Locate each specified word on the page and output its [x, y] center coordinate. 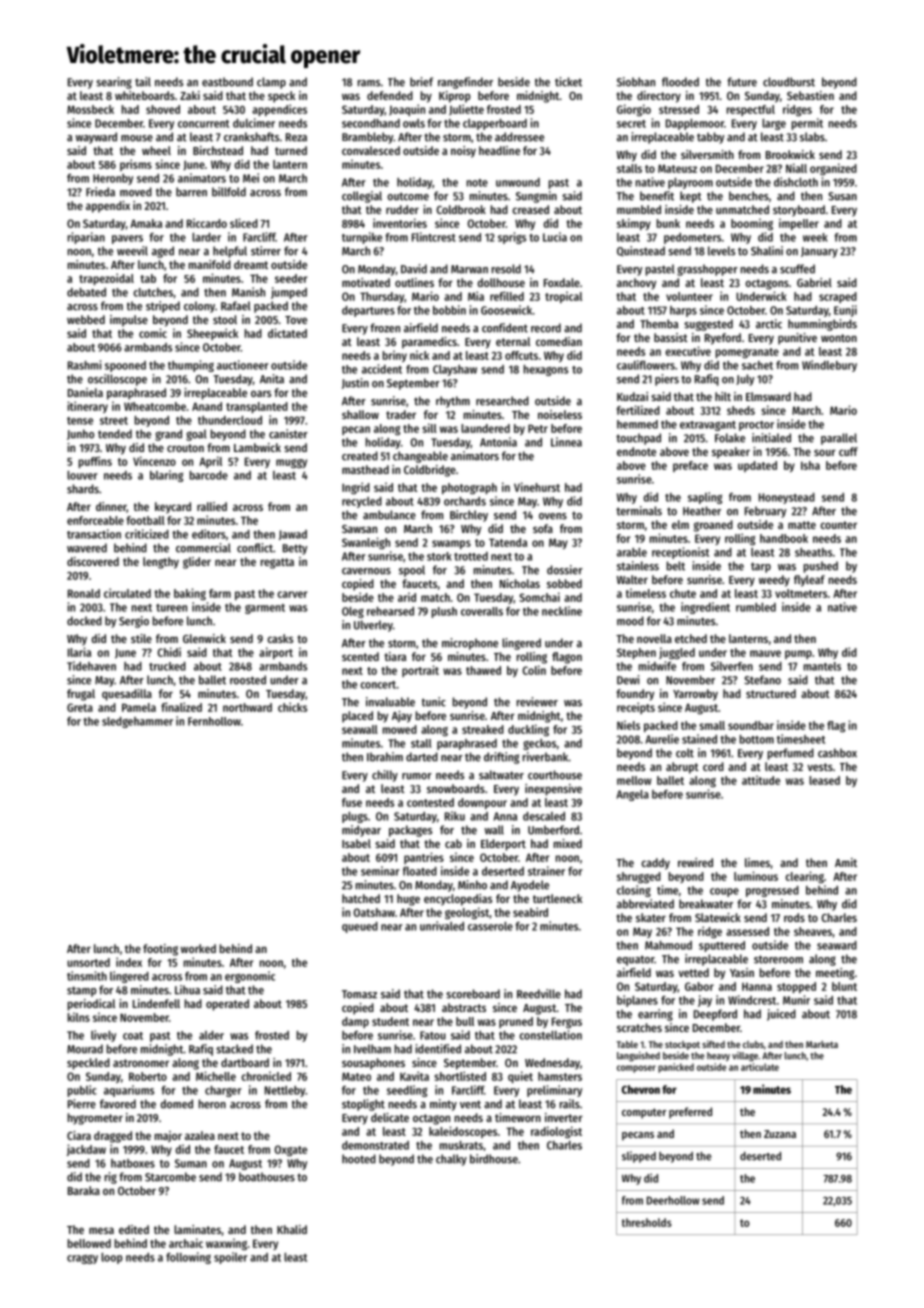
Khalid [292, 1229]
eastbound [227, 82]
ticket [568, 82]
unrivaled [442, 926]
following [188, 1258]
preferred [690, 1113]
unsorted [88, 962]
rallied [212, 506]
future [742, 82]
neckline [562, 611]
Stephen [636, 653]
